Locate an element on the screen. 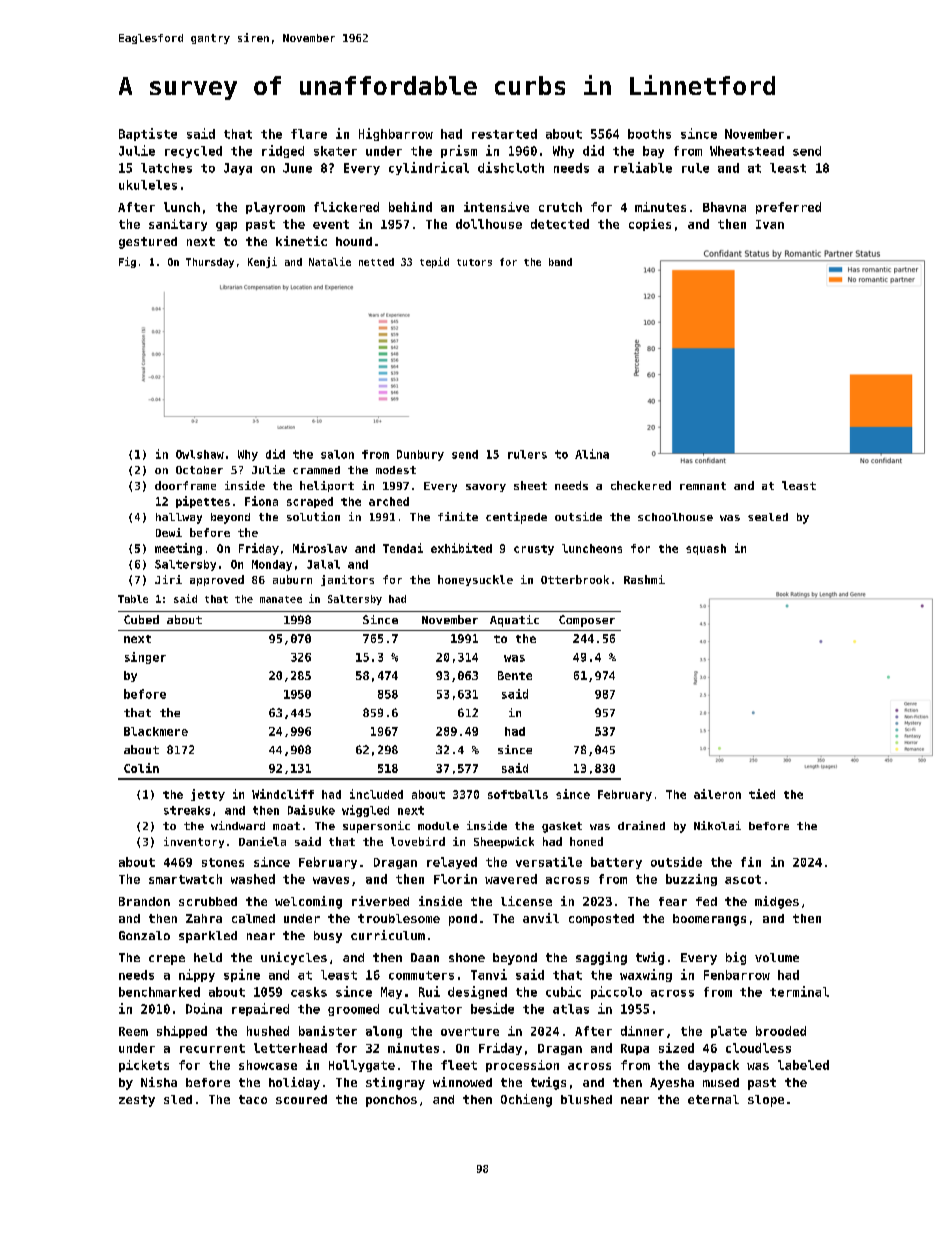  Dunbury is located at coordinates (420, 455).
